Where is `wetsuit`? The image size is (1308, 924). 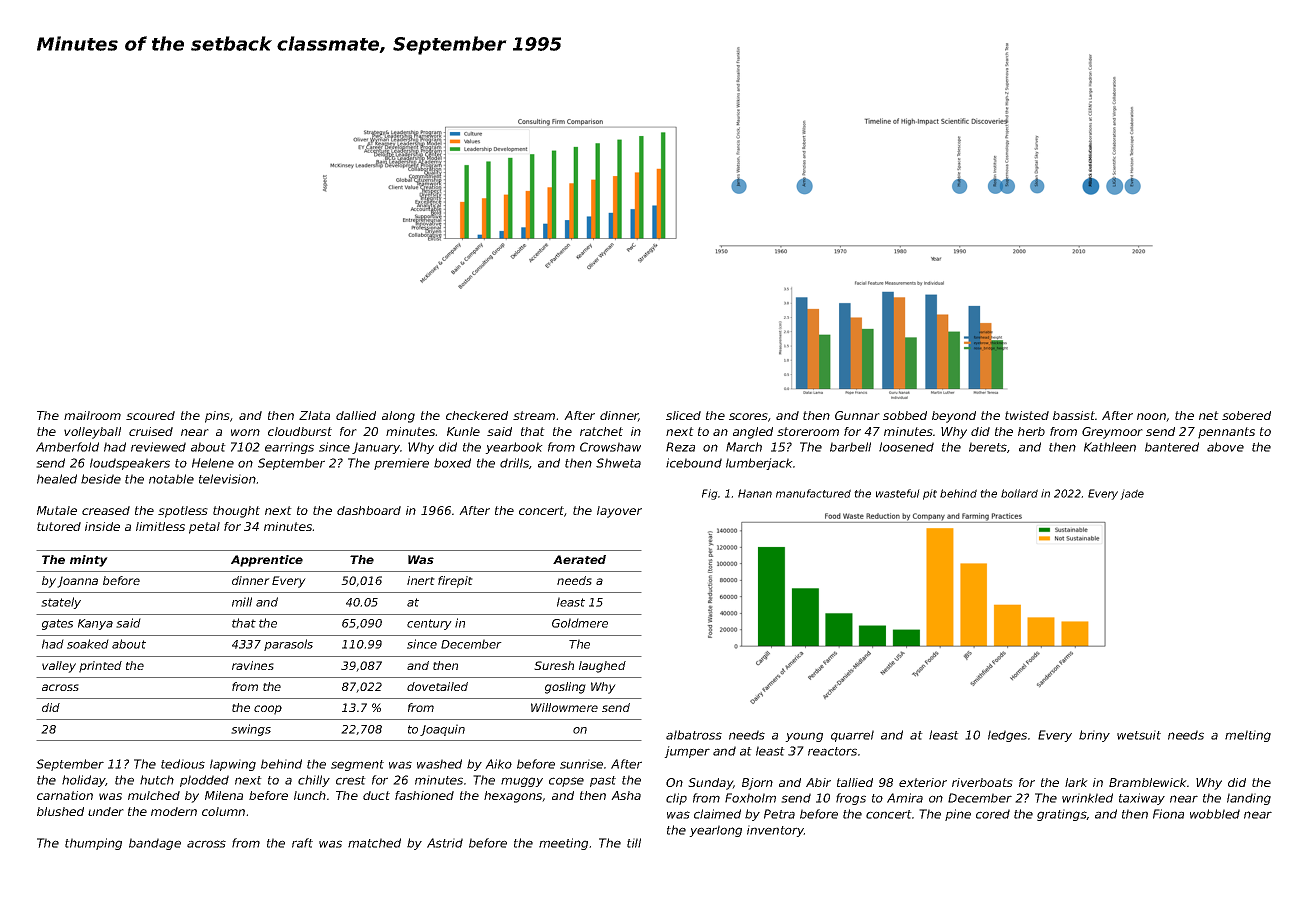
wetsuit is located at coordinates (1139, 735).
